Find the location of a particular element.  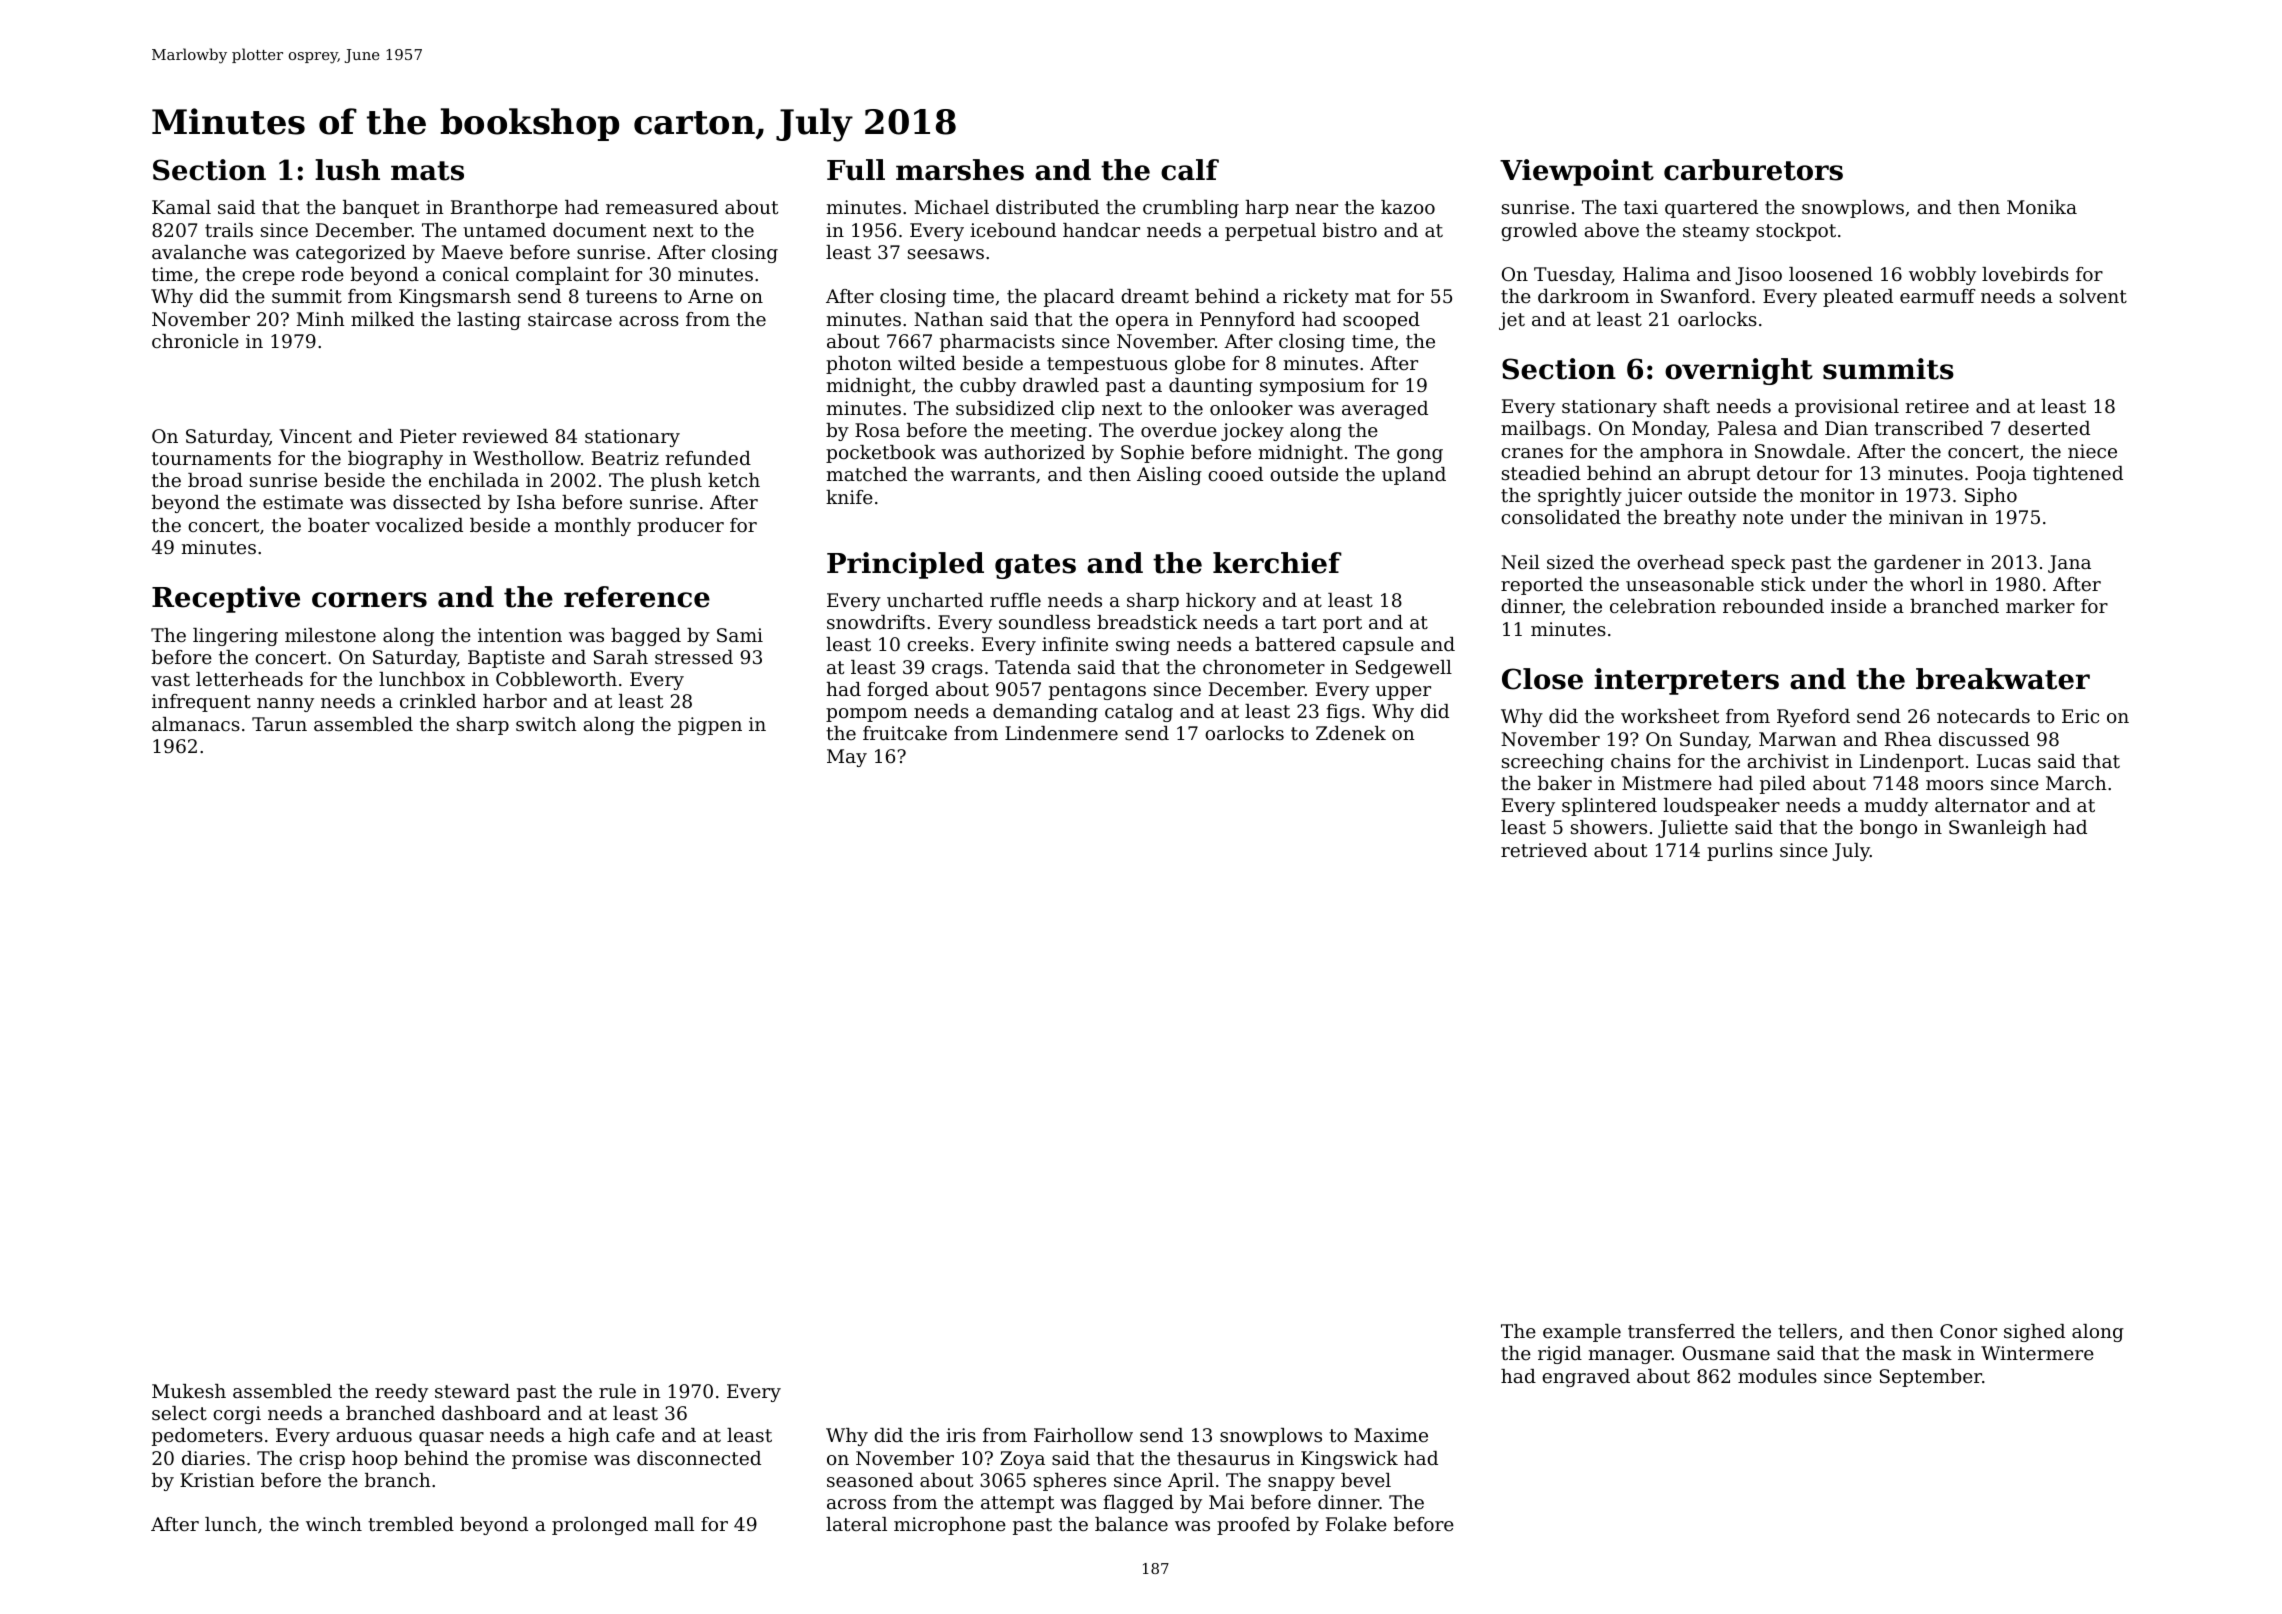

purlins is located at coordinates (1740, 852).
